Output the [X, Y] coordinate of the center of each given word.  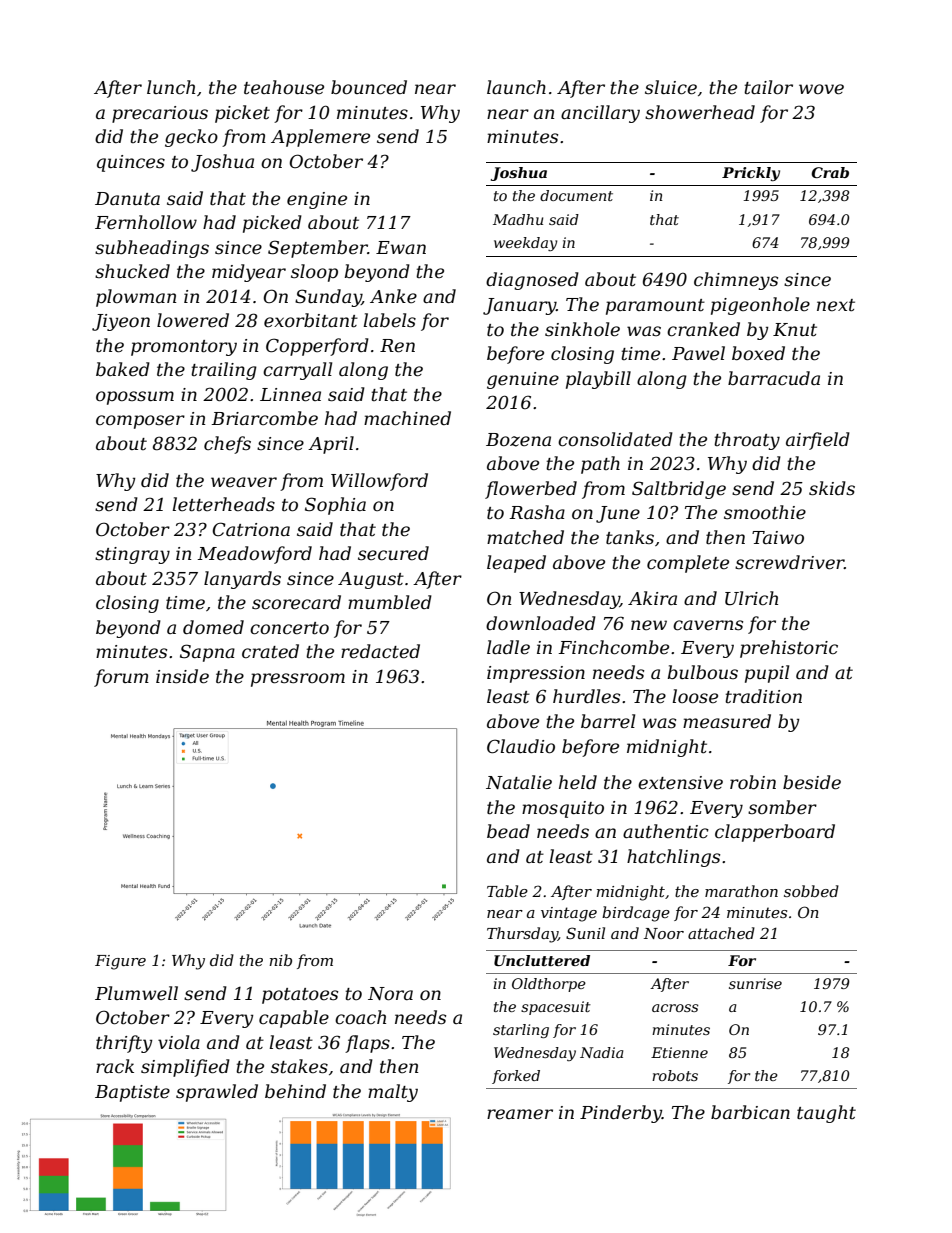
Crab [830, 172]
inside [182, 676]
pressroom [298, 680]
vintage [569, 914]
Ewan [401, 247]
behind [295, 1091]
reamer [520, 1114]
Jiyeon [121, 322]
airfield [818, 441]
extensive [680, 783]
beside [812, 782]
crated [270, 651]
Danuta [127, 199]
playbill [598, 380]
